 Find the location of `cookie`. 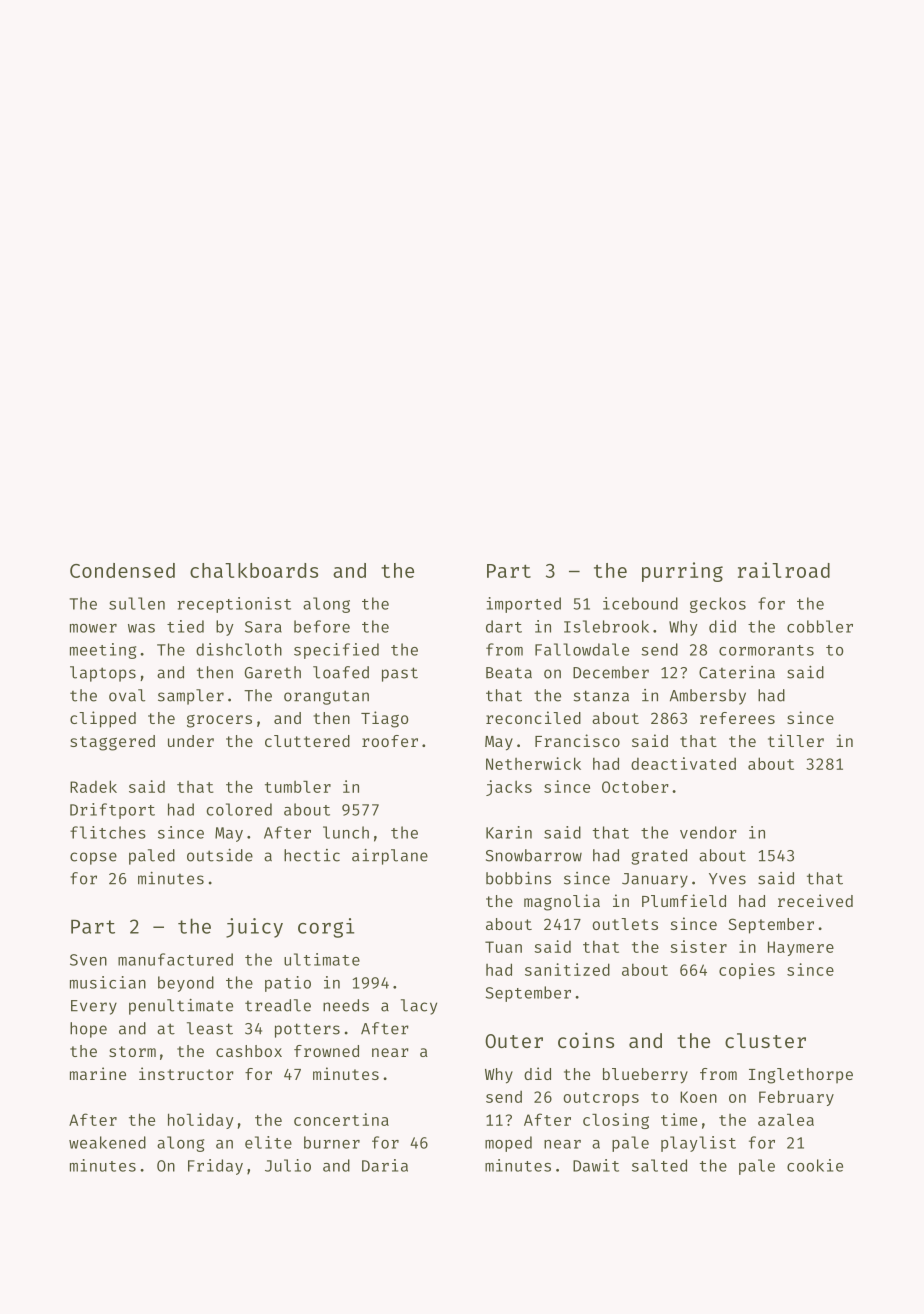

cookie is located at coordinates (815, 1165).
